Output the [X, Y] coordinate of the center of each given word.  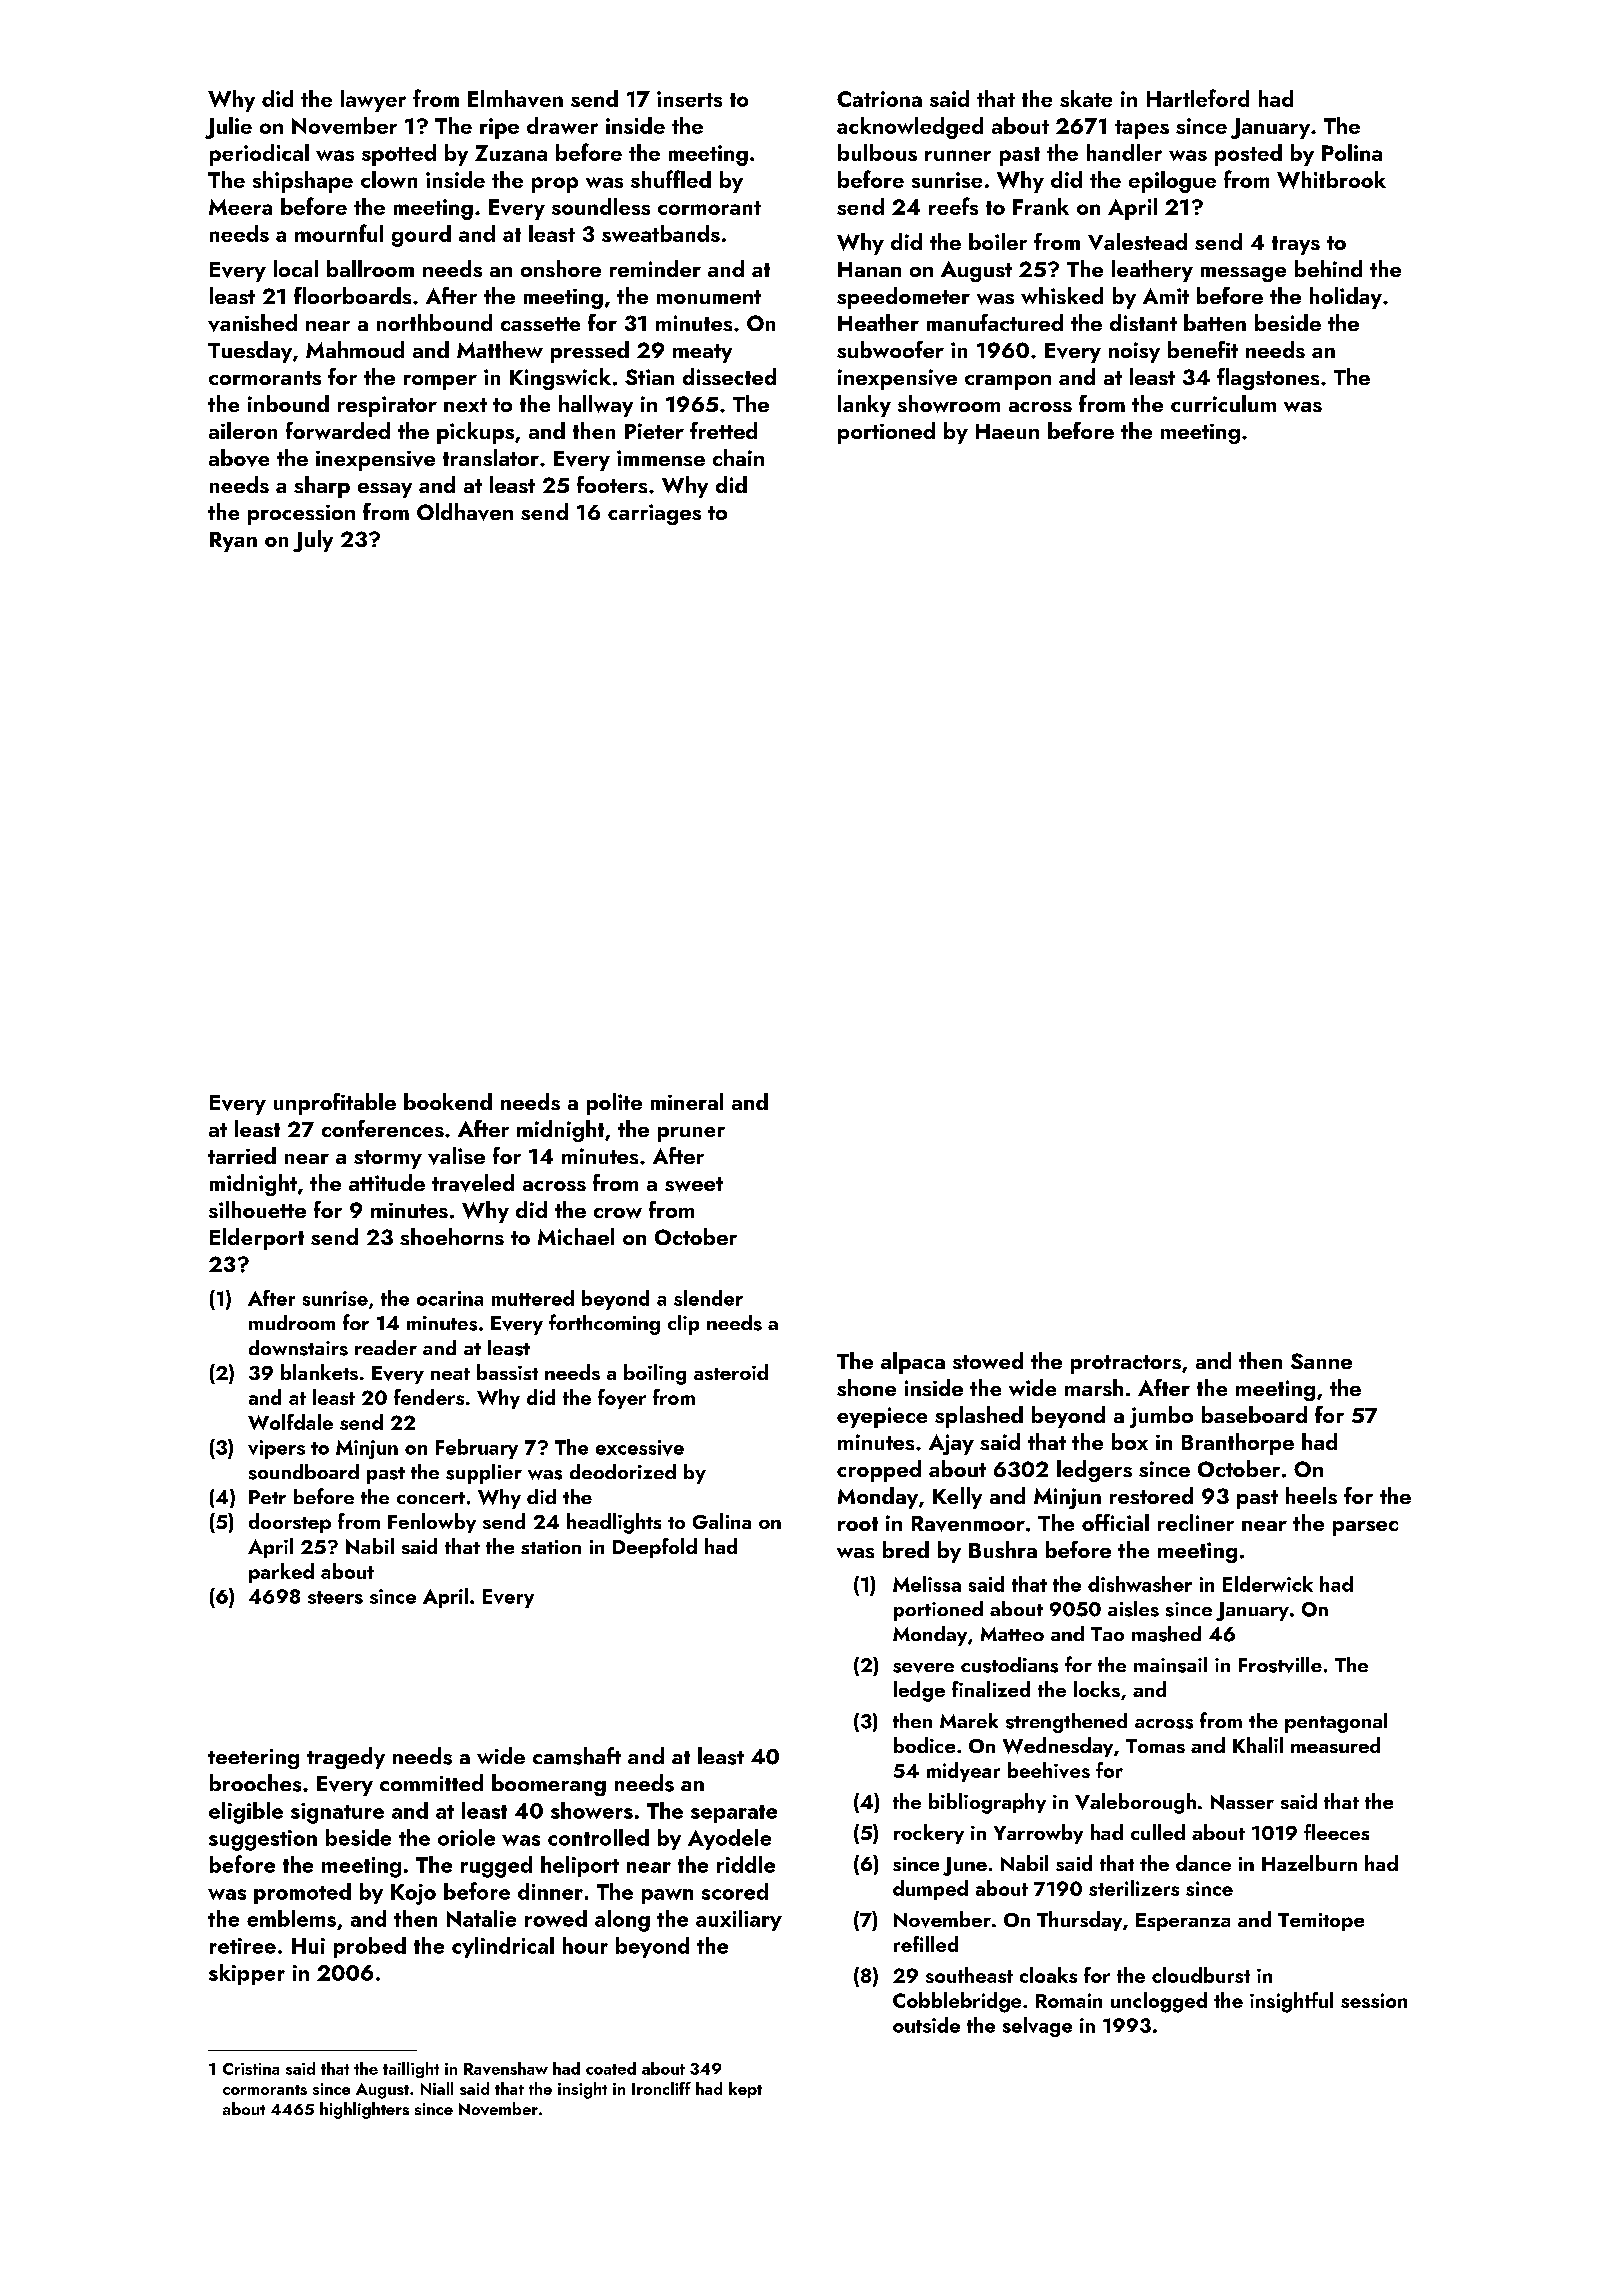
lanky [864, 406]
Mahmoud [355, 349]
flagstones [1268, 379]
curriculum [1223, 403]
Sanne [1321, 1361]
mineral [687, 1101]
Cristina [251, 2069]
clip [683, 1325]
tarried [242, 1155]
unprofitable [335, 1104]
